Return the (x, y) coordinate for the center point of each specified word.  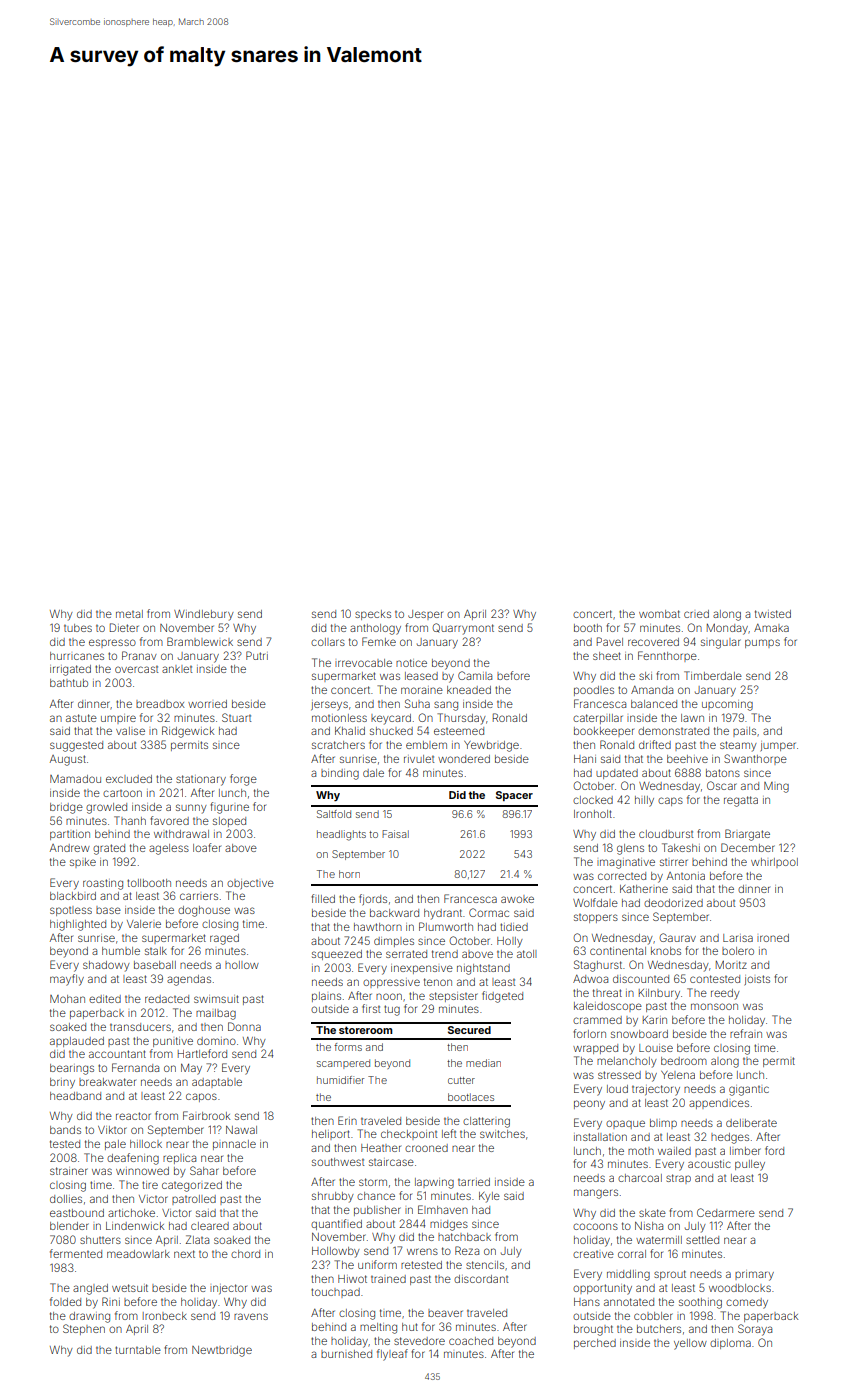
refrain (746, 1033)
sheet (607, 656)
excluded (129, 779)
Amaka (771, 628)
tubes (78, 628)
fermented (76, 1253)
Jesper (425, 615)
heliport (331, 1135)
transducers (140, 1027)
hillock (146, 1144)
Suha (417, 703)
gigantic (749, 1090)
